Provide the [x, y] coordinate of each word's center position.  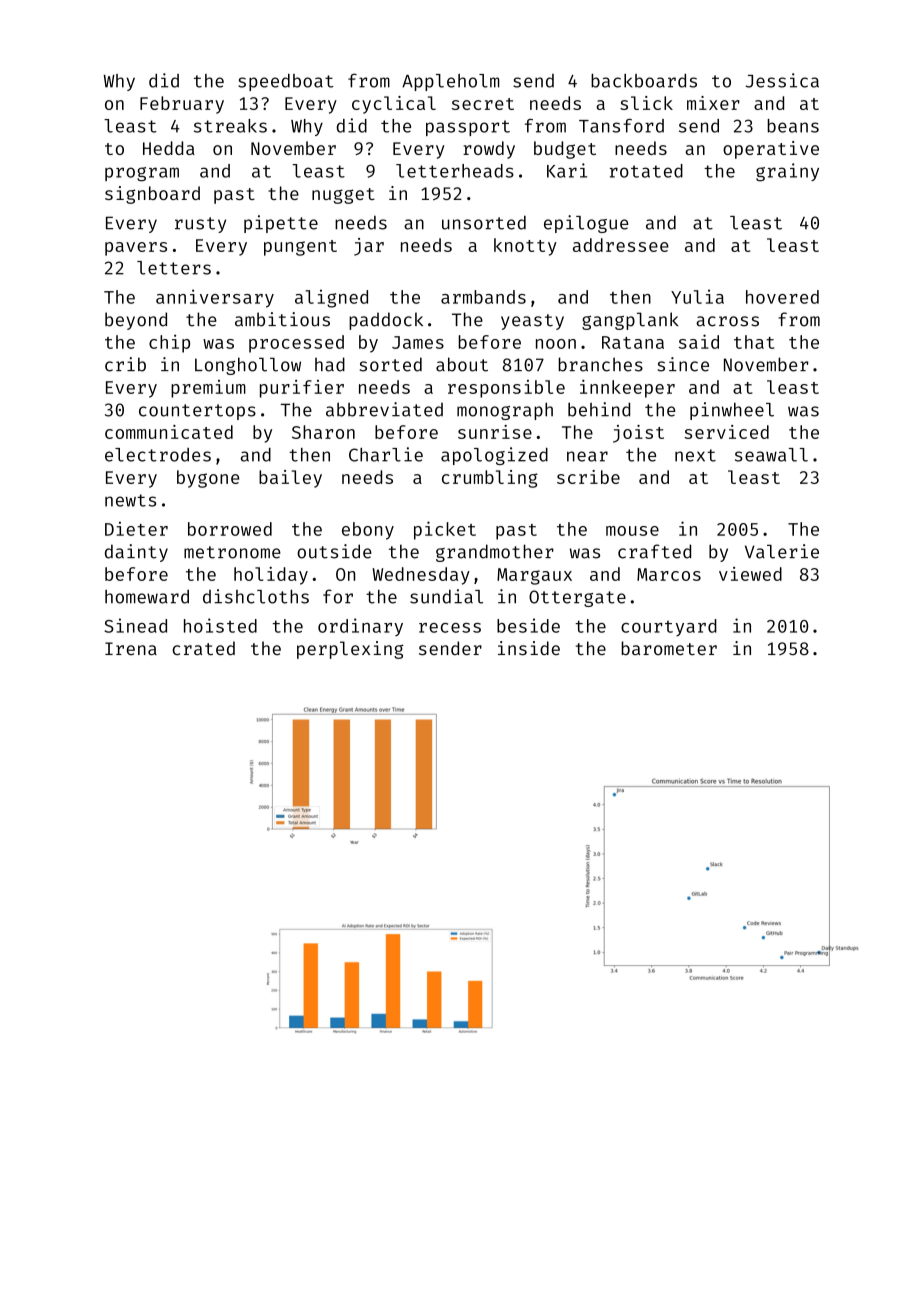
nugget [343, 196]
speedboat [286, 82]
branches [601, 364]
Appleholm [450, 82]
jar [369, 247]
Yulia [697, 296]
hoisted [220, 625]
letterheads [455, 171]
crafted [654, 551]
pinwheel [732, 411]
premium [208, 389]
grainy [787, 172]
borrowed [230, 529]
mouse [632, 531]
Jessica [782, 80]
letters [174, 268]
